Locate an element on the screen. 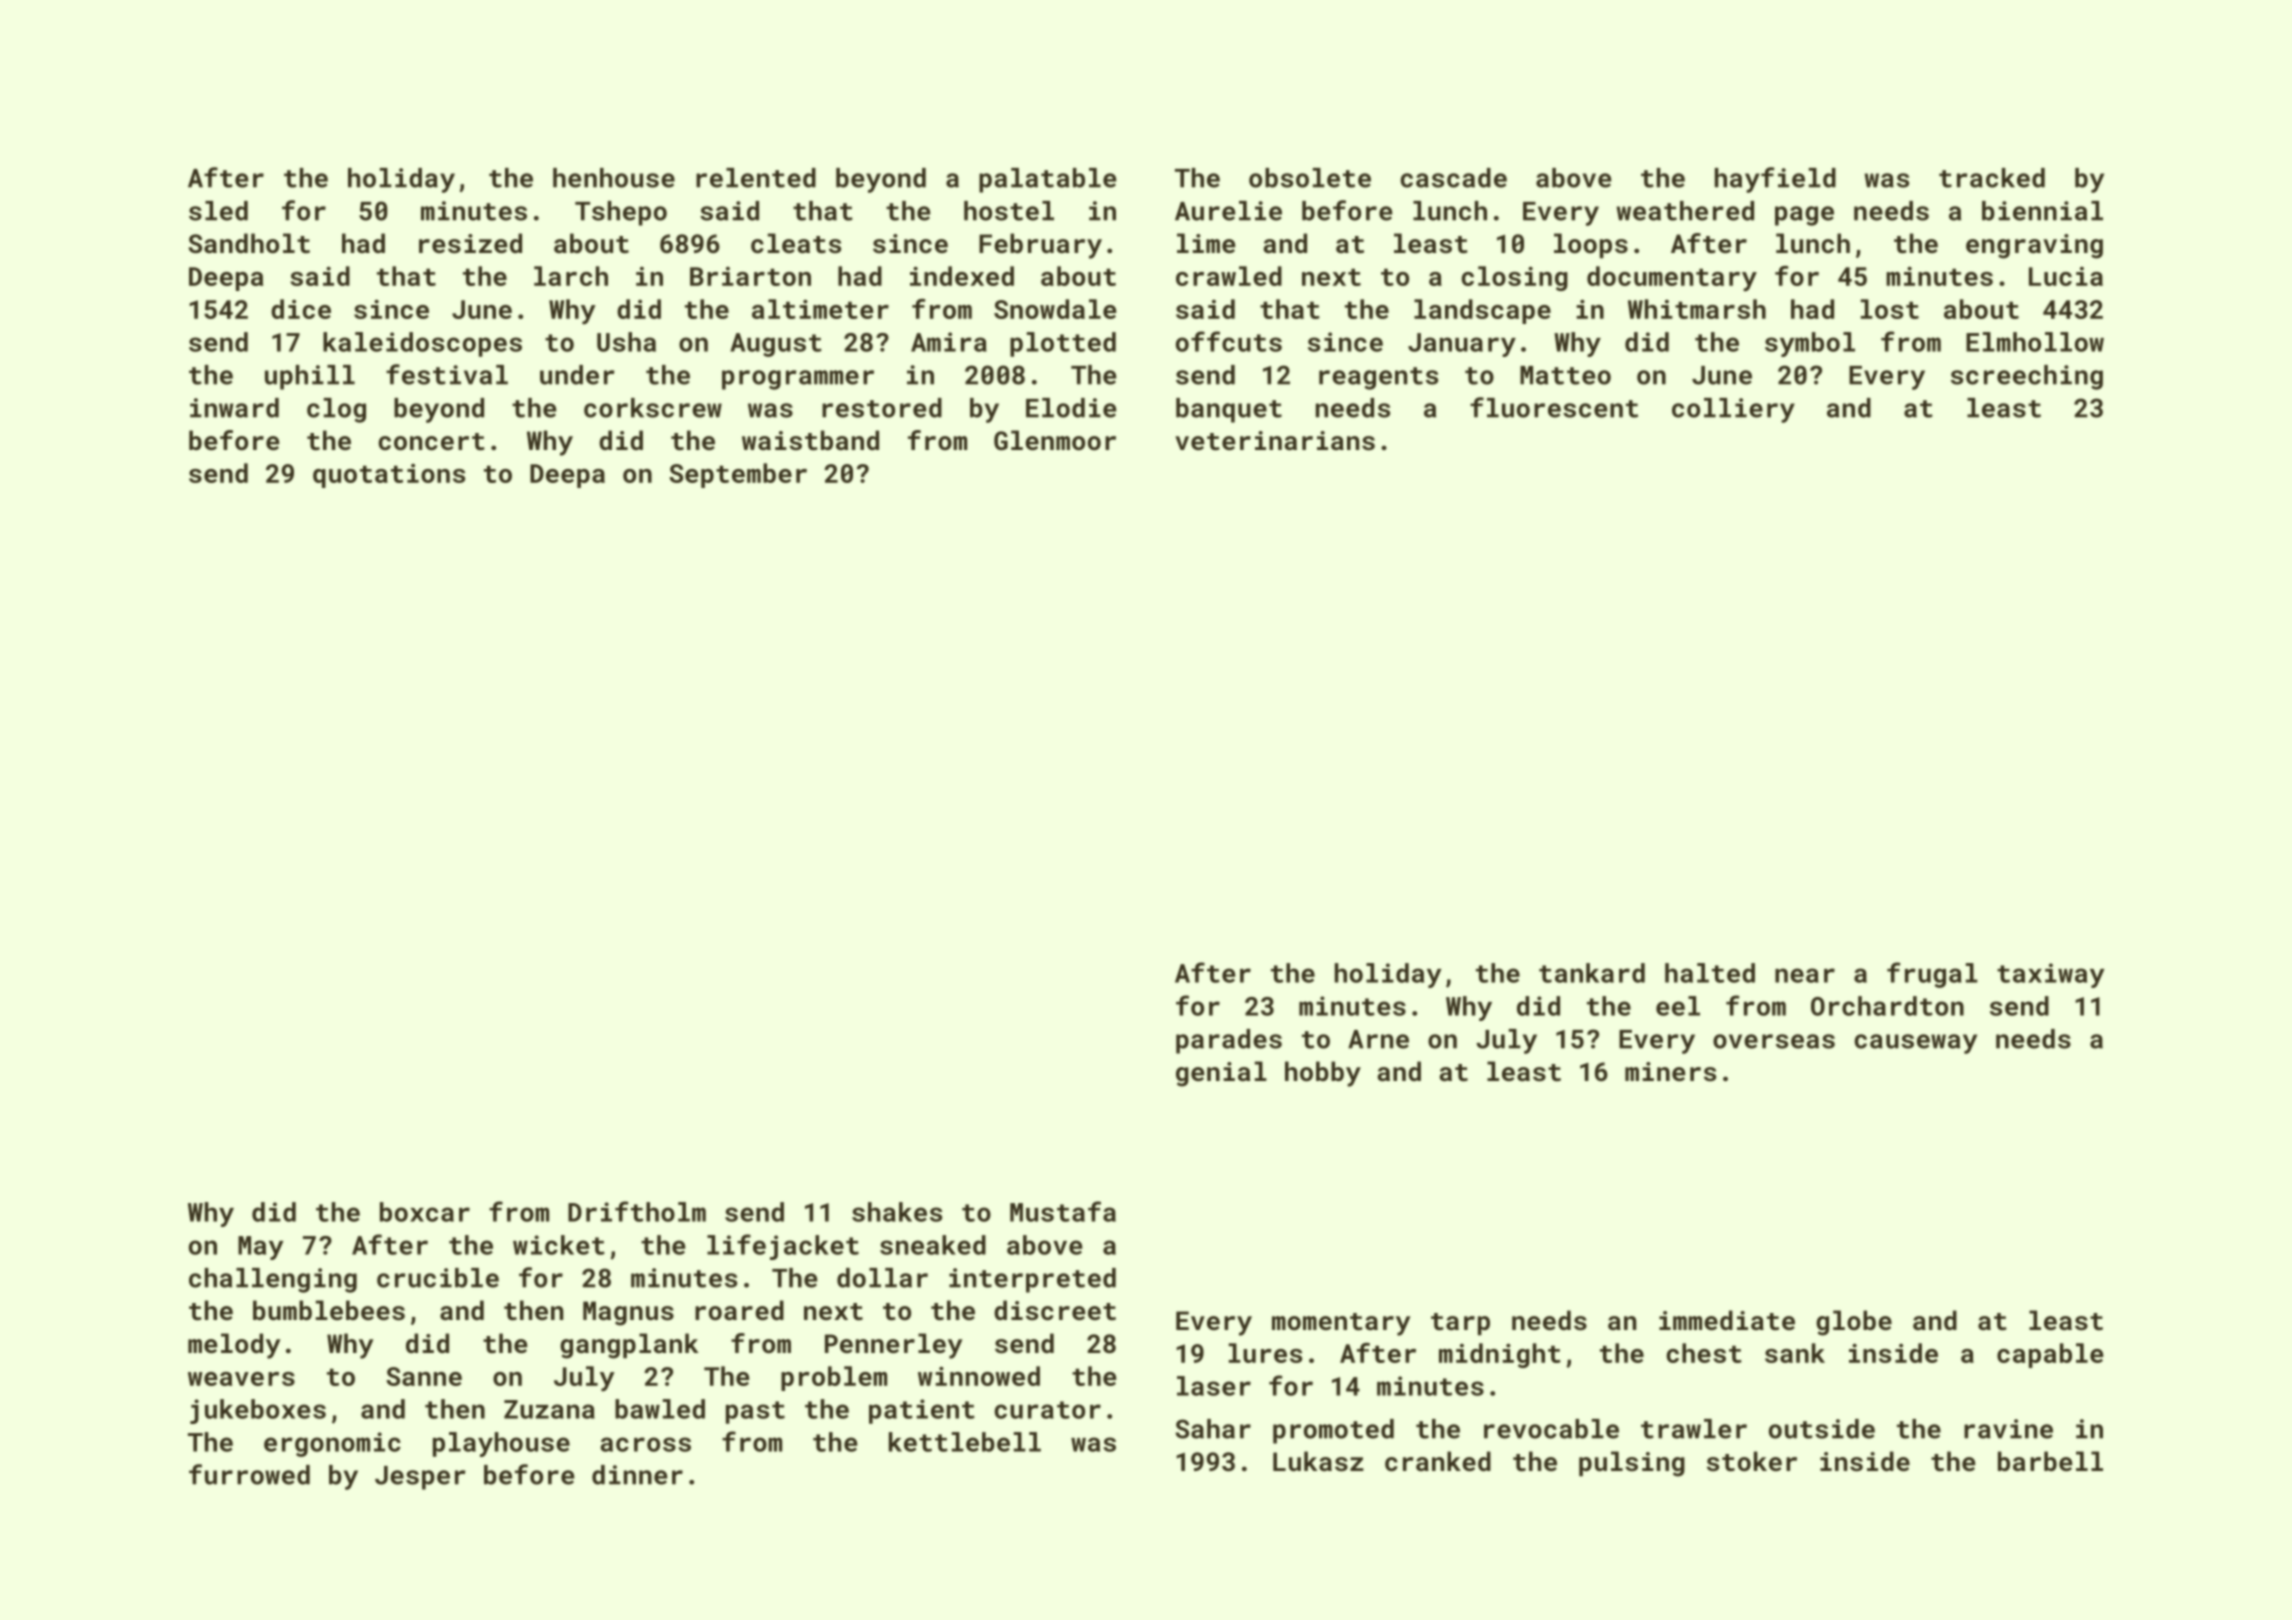 This screenshot has height=1620, width=2292. waistband is located at coordinates (810, 440).
